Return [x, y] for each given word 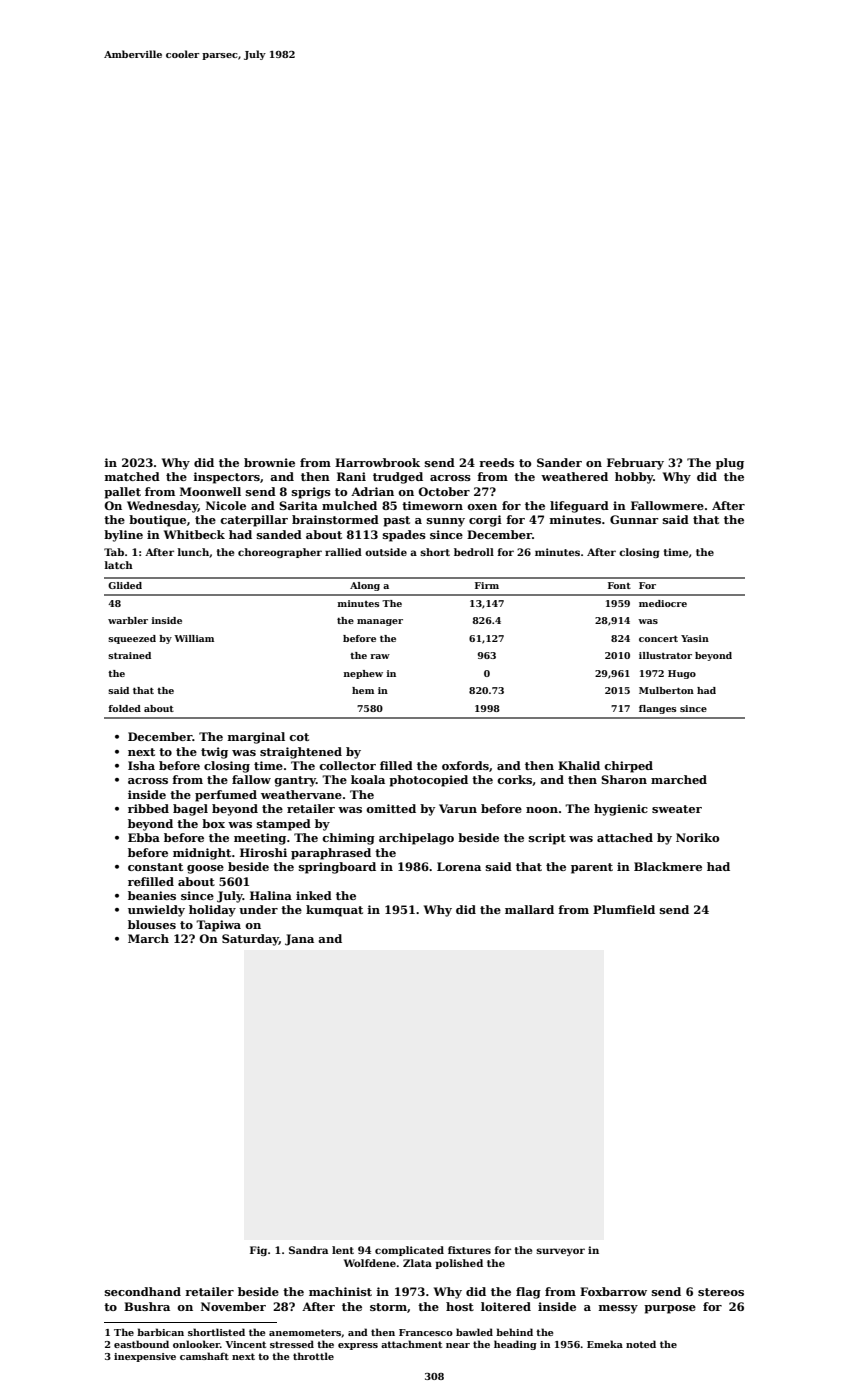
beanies [152, 895]
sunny [446, 522]
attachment [411, 1344]
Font [619, 585]
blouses [152, 924]
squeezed [132, 639]
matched [132, 476]
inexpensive [145, 1357]
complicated [409, 1251]
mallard [529, 909]
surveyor [560, 1252]
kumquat [334, 911]
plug [730, 464]
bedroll [474, 552]
